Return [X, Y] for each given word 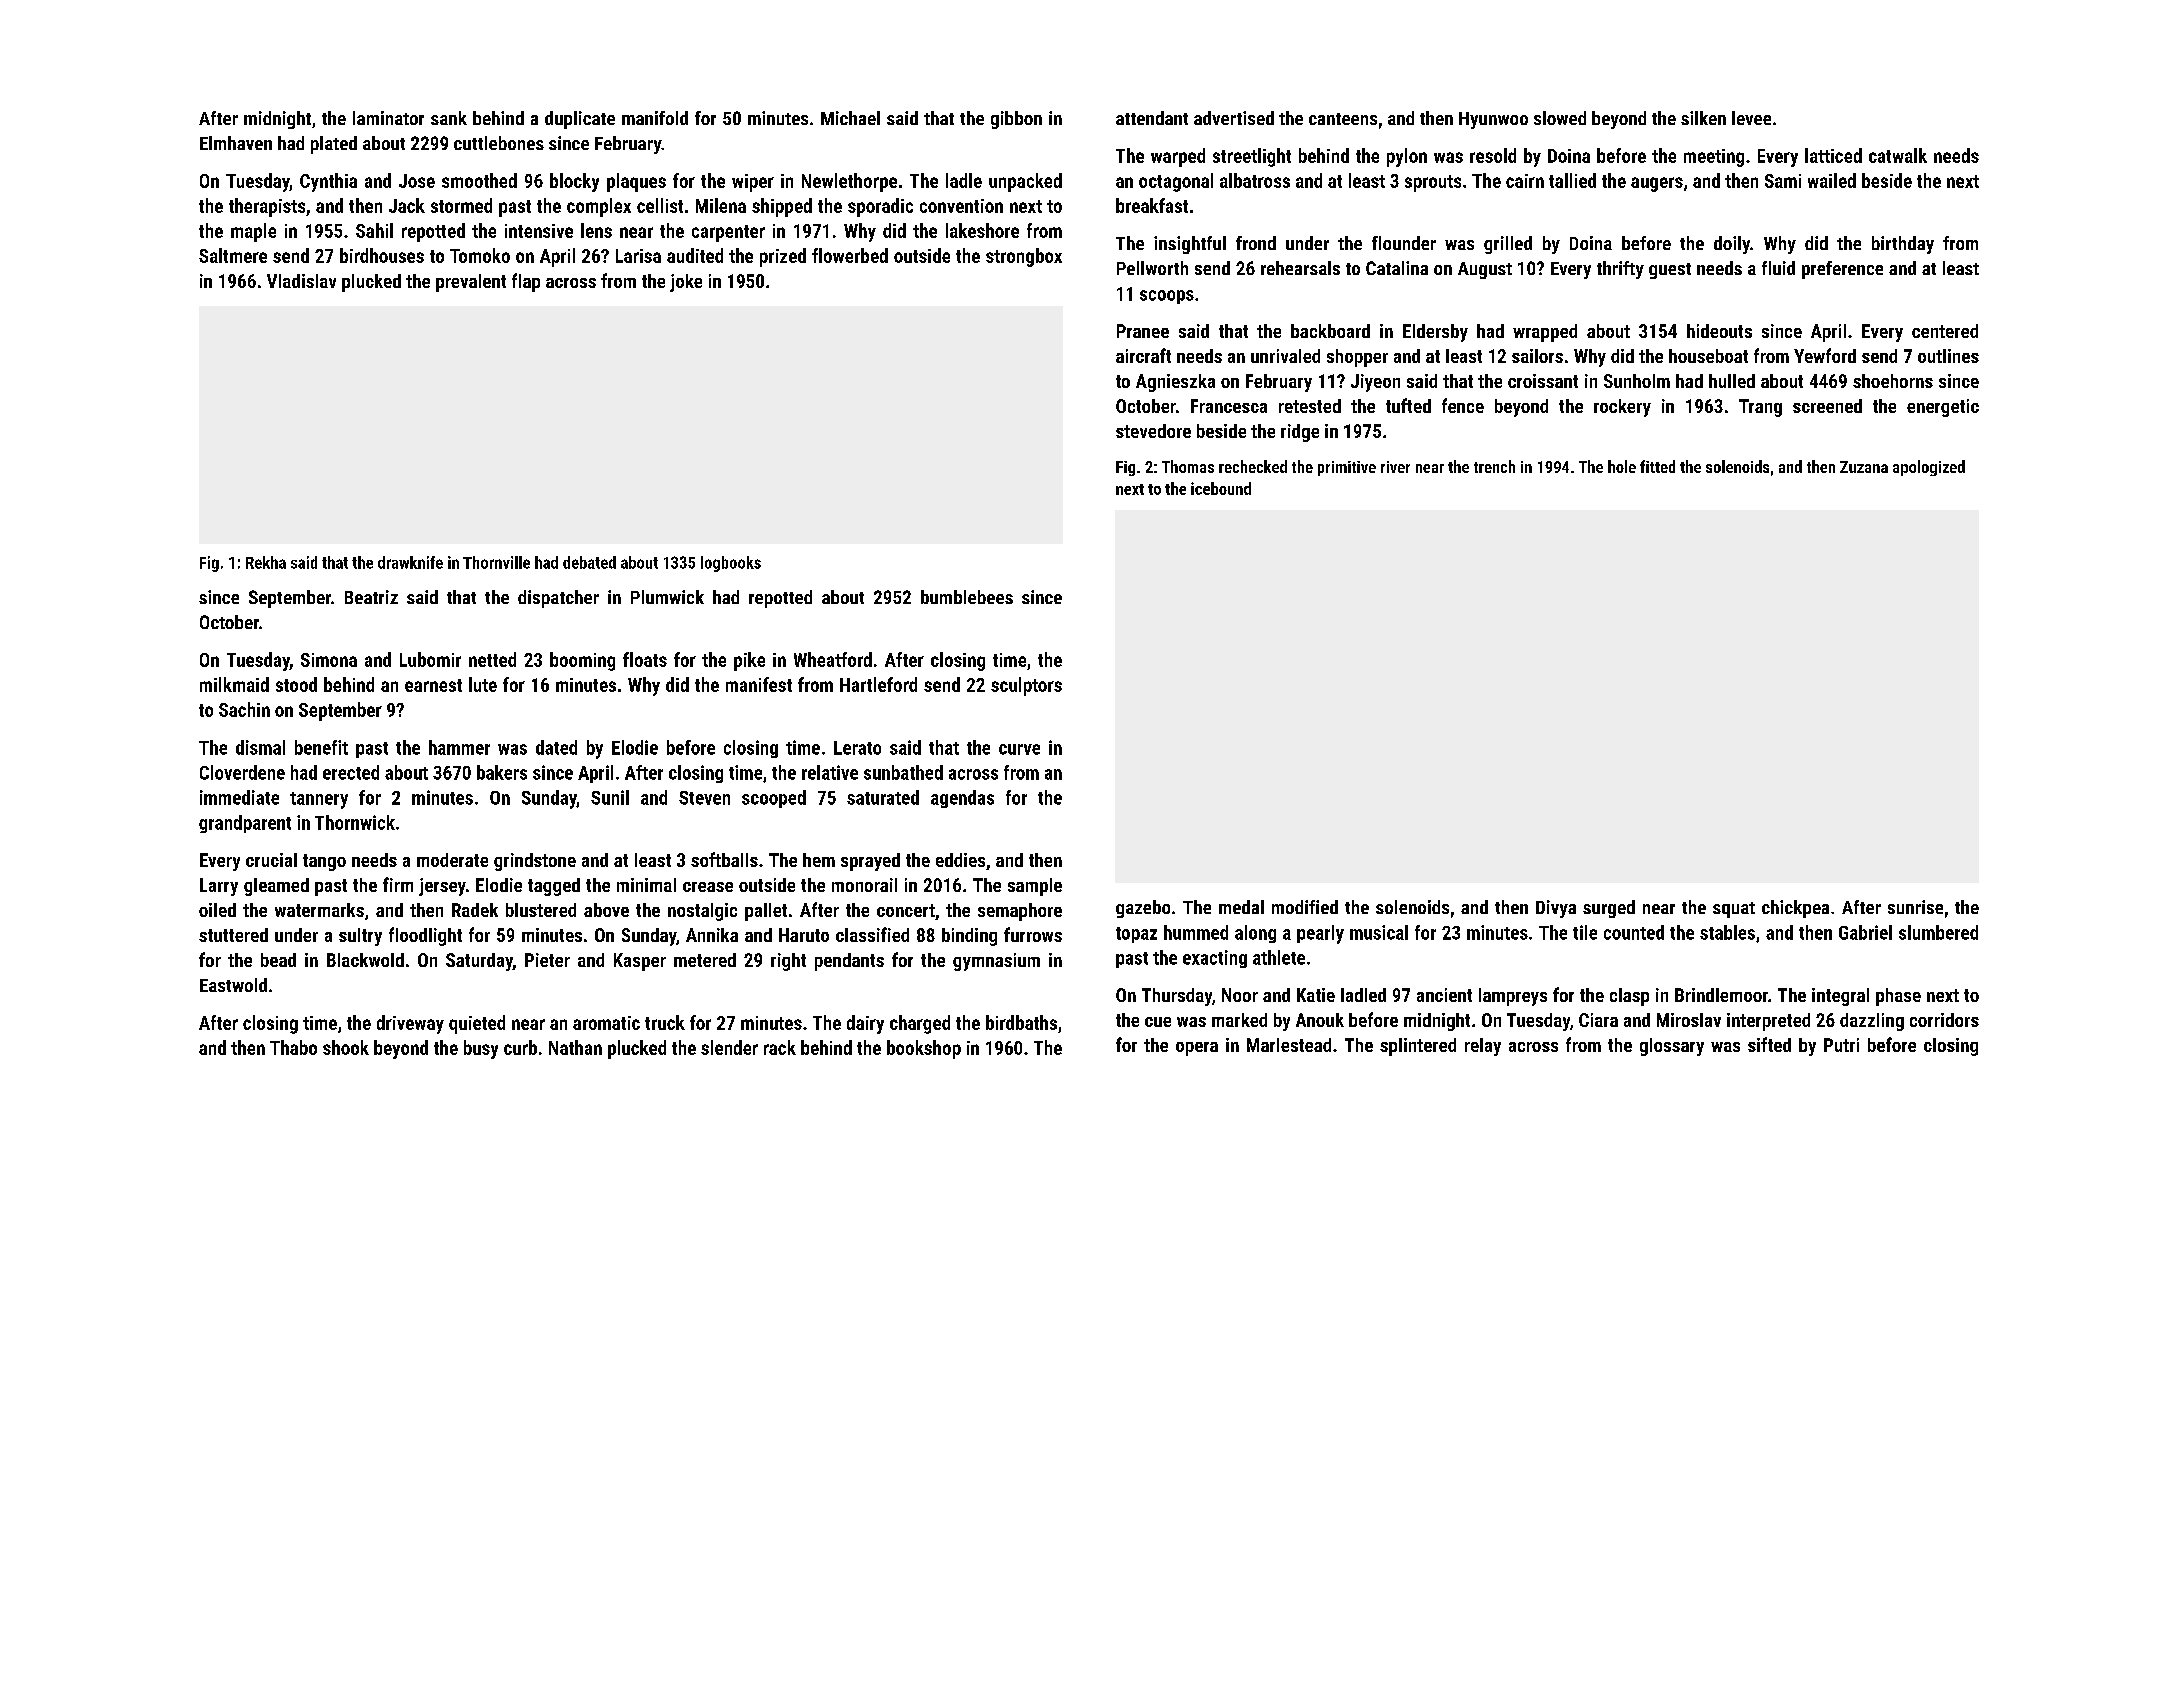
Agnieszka [1175, 383]
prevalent [471, 283]
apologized [1929, 468]
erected [351, 772]
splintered [1418, 1047]
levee [1751, 118]
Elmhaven [236, 143]
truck [665, 1022]
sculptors [1026, 686]
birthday [1903, 245]
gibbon [1016, 120]
